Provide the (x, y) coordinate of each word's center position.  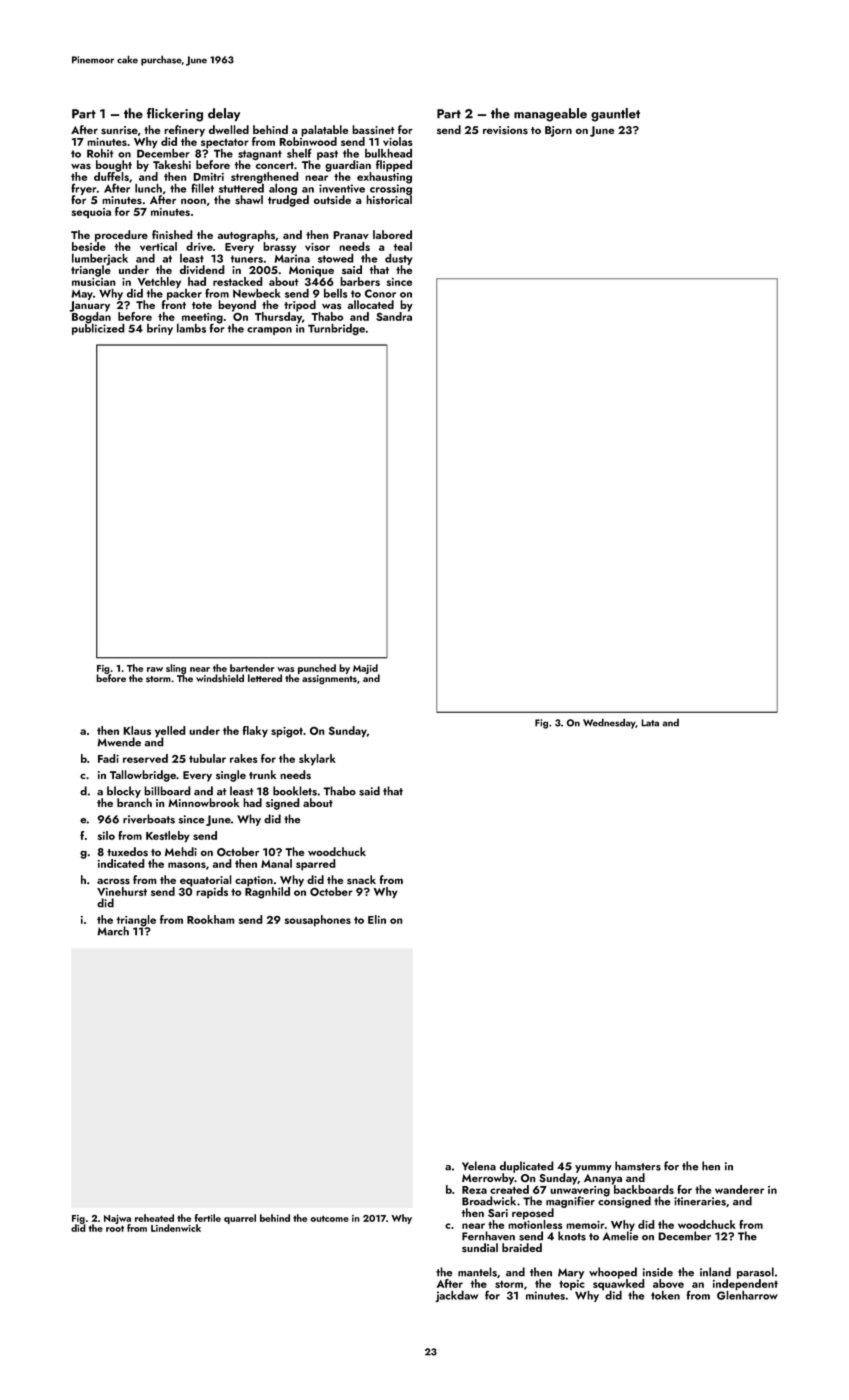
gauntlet (615, 115)
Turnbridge (336, 329)
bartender (252, 668)
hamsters (638, 1166)
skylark (317, 760)
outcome (330, 1218)
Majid (365, 669)
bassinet (373, 130)
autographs (246, 236)
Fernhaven (488, 1236)
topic (572, 1285)
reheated (154, 1218)
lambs (191, 328)
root (115, 1228)
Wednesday (609, 723)
